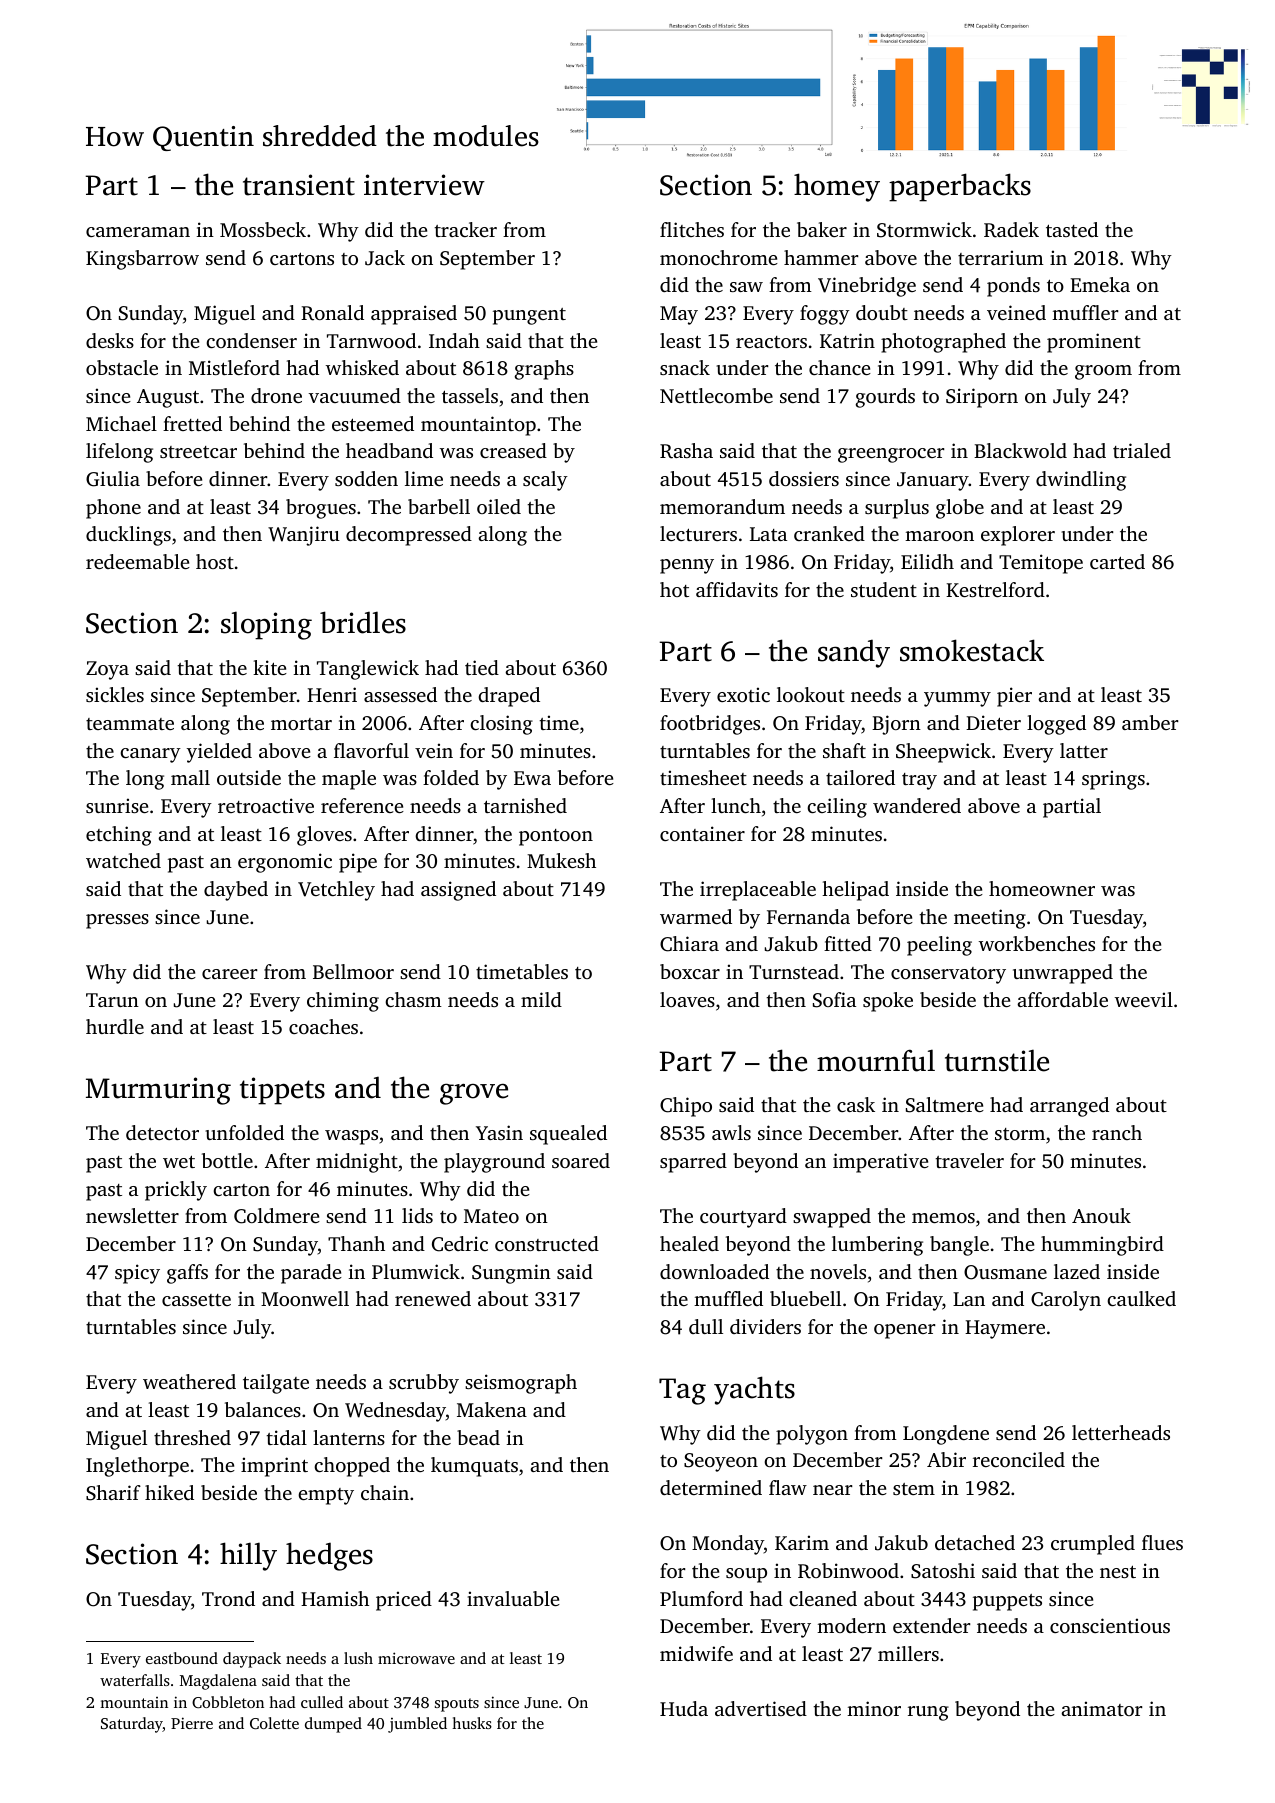 The height and width of the screenshot is (1803, 1275). What do you see at coordinates (529, 316) in the screenshot?
I see `pungent` at bounding box center [529, 316].
